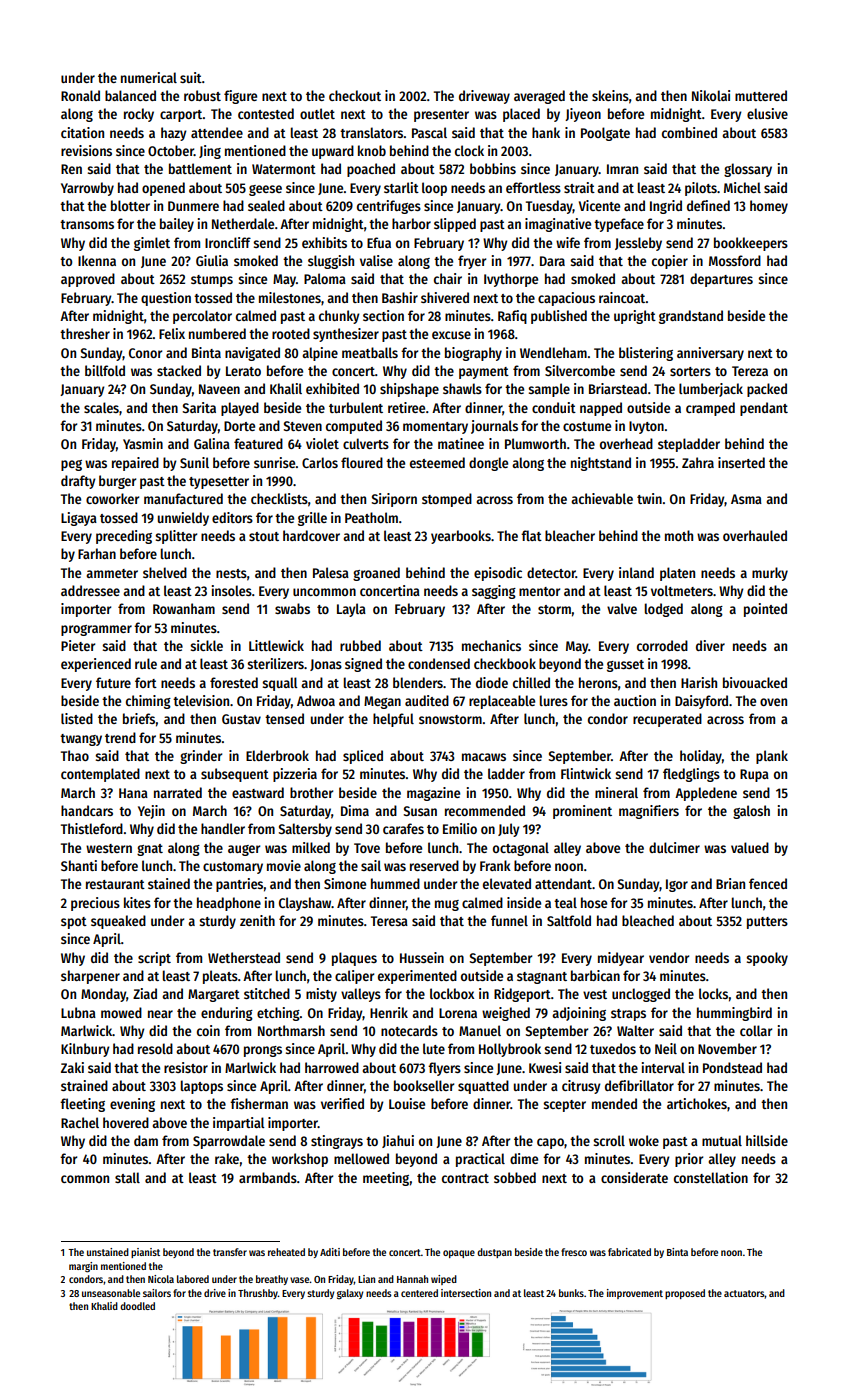 This page has height=1400, width=849. What do you see at coordinates (521, 849) in the page?
I see `octagonal` at bounding box center [521, 849].
